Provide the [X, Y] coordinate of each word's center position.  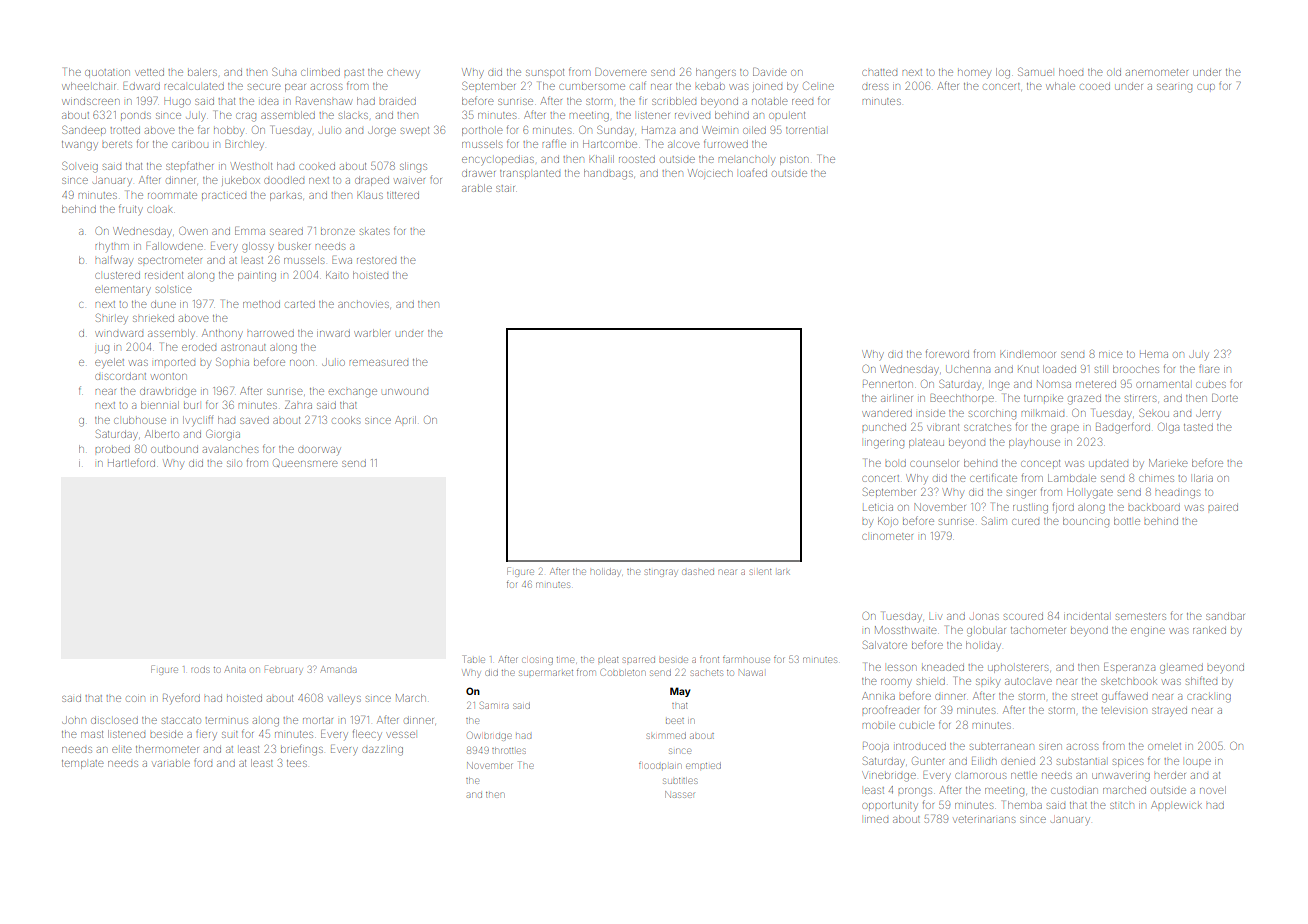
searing [1174, 88]
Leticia [878, 507]
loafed [753, 173]
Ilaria [1203, 478]
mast [92, 734]
